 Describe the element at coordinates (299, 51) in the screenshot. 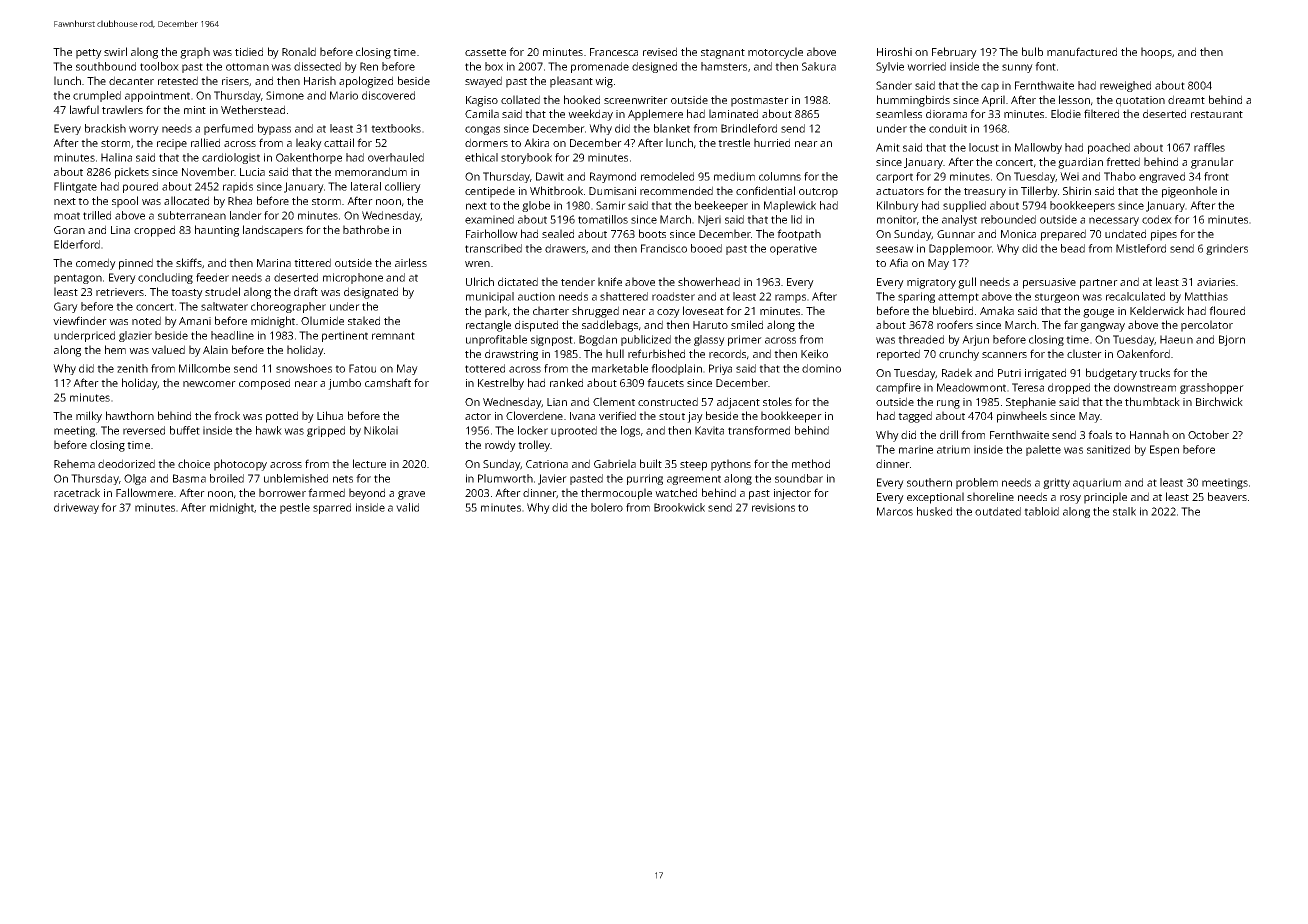

I see `Ronald` at that location.
